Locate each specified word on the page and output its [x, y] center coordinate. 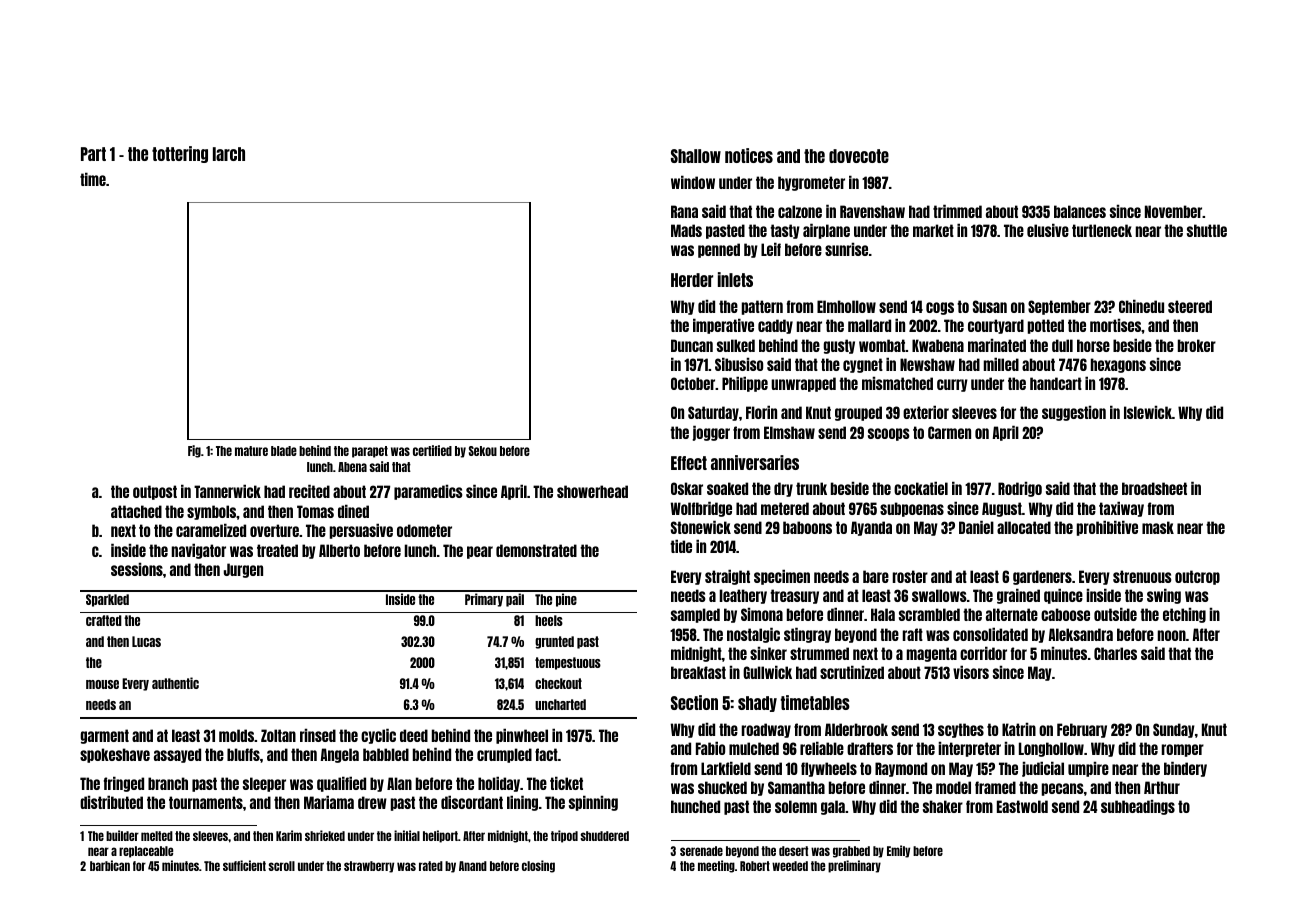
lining [522, 803]
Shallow [696, 156]
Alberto [339, 550]
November [1174, 211]
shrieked [325, 835]
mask [1158, 527]
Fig [194, 451]
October [693, 383]
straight [727, 577]
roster [910, 576]
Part [93, 154]
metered [785, 508]
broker [1197, 345]
